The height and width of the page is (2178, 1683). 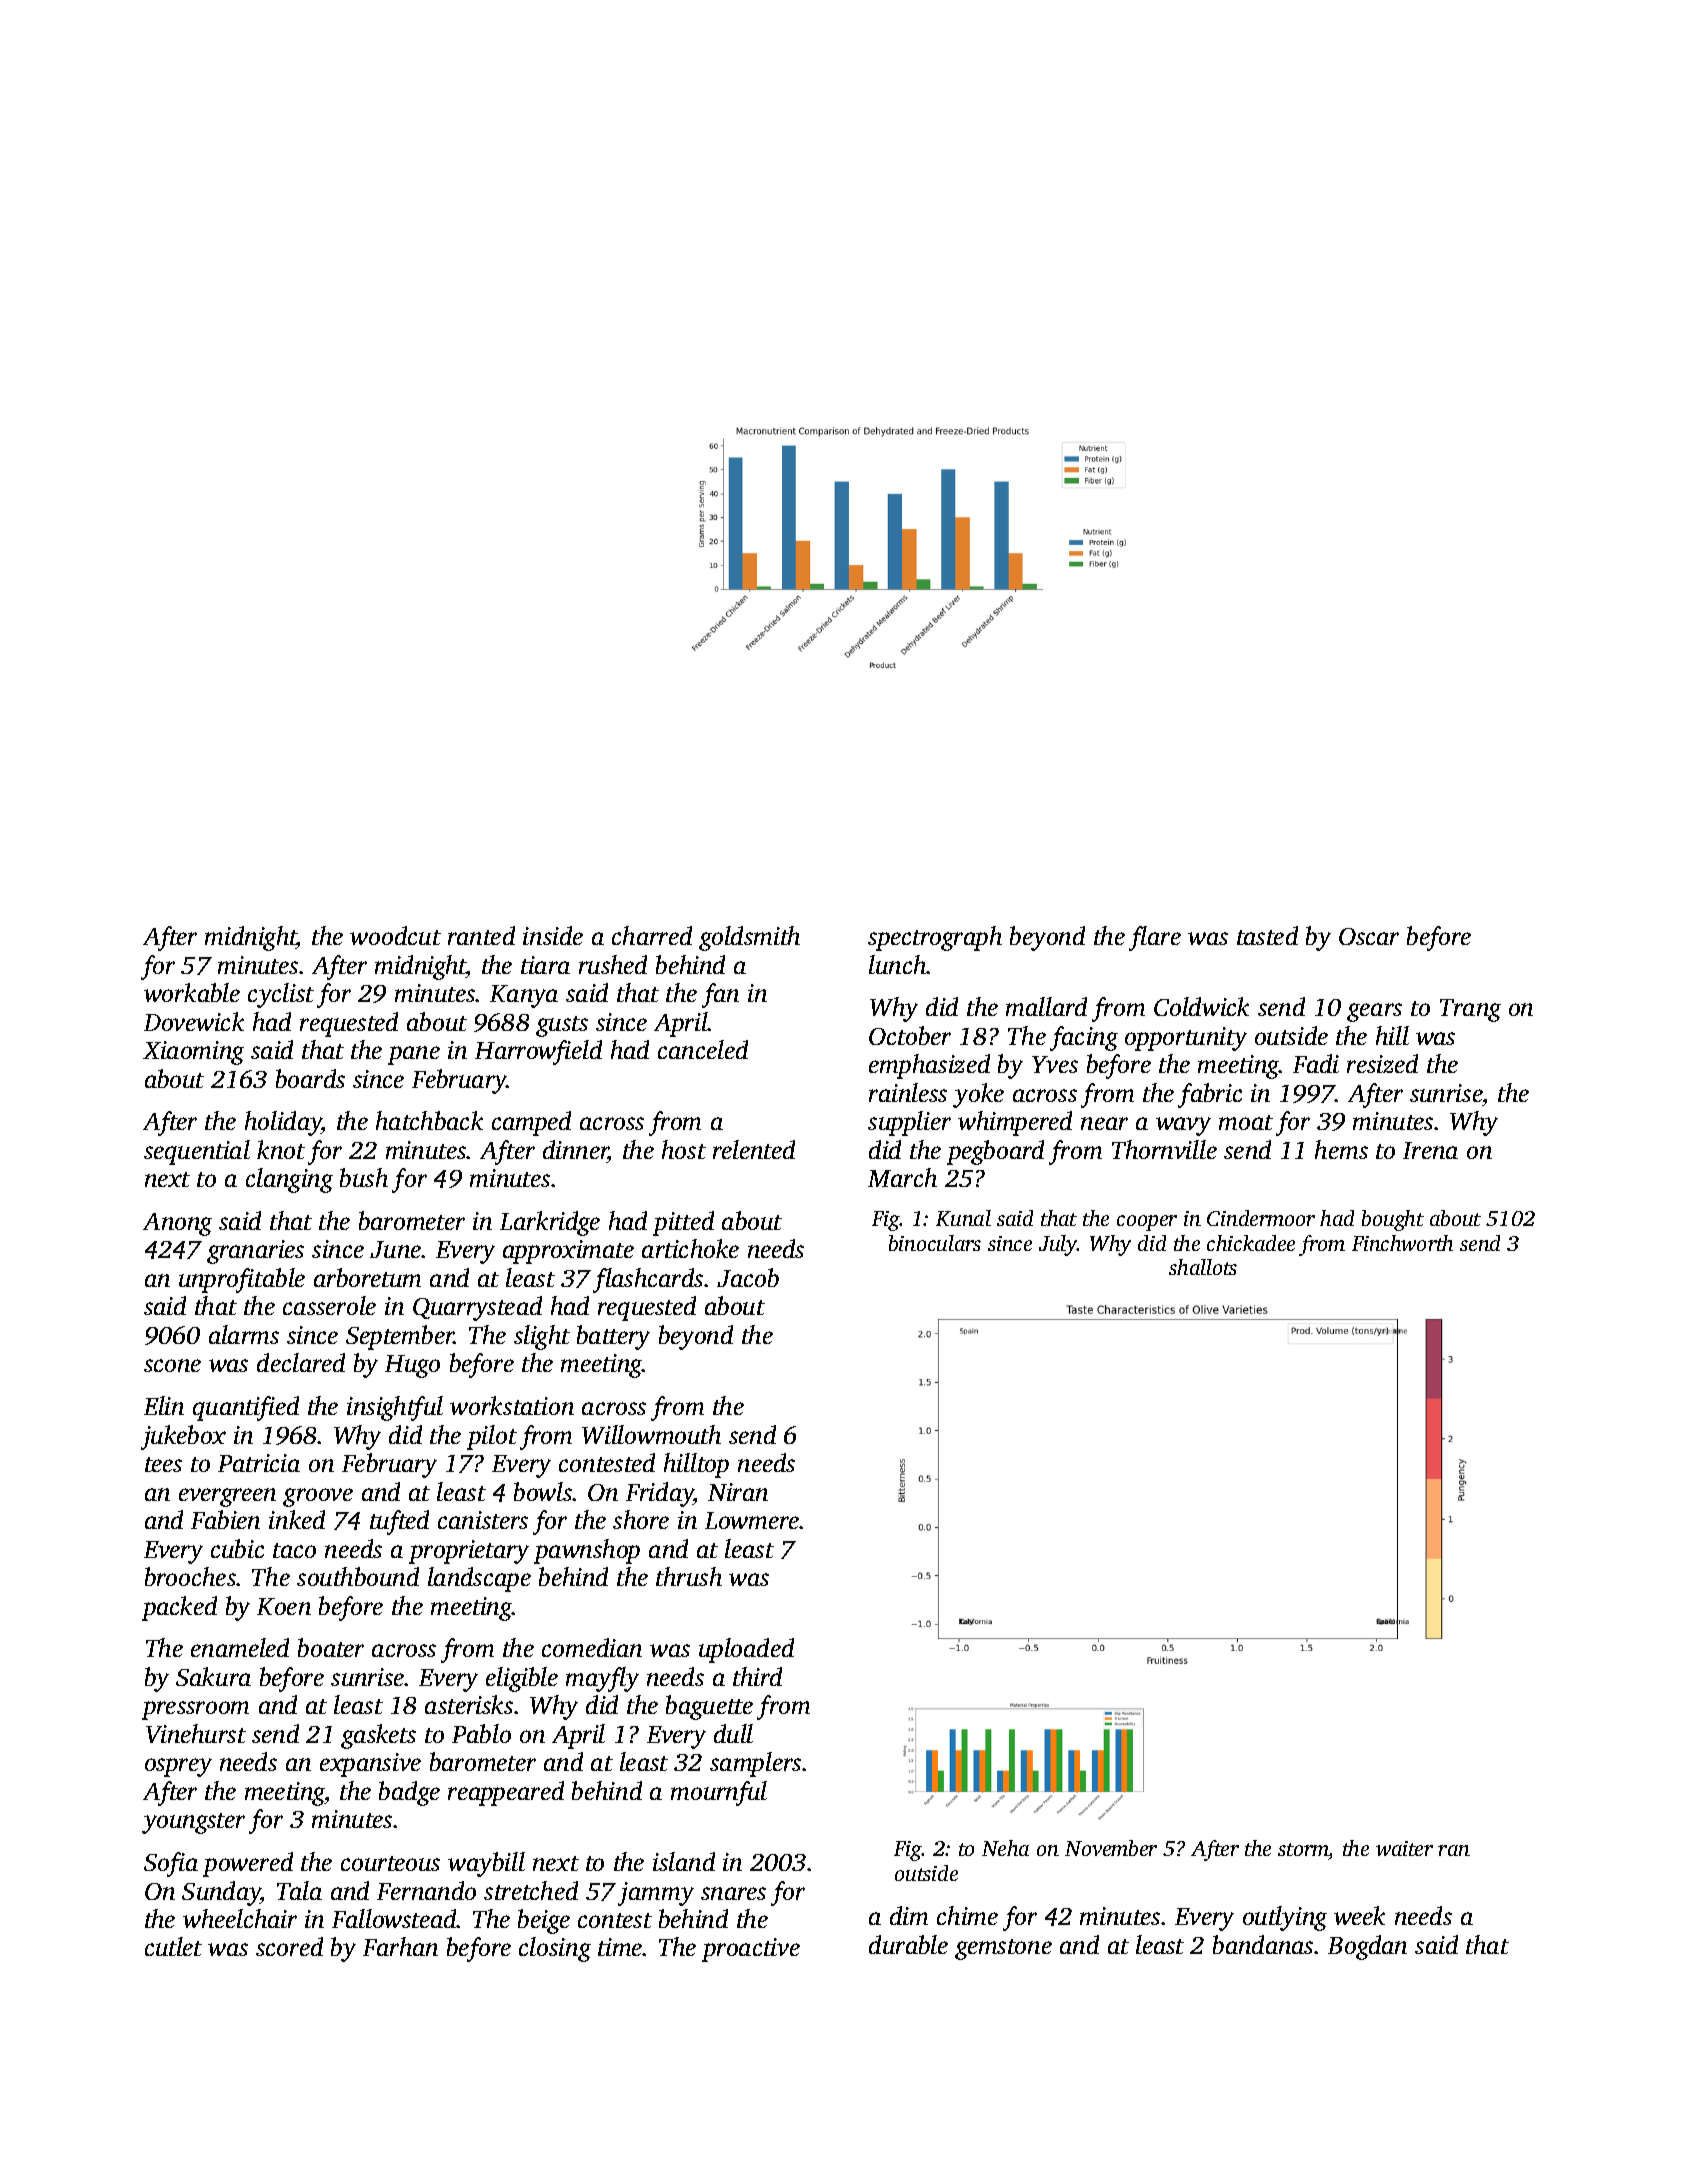 What do you see at coordinates (1155, 938) in the page?
I see `flare` at bounding box center [1155, 938].
